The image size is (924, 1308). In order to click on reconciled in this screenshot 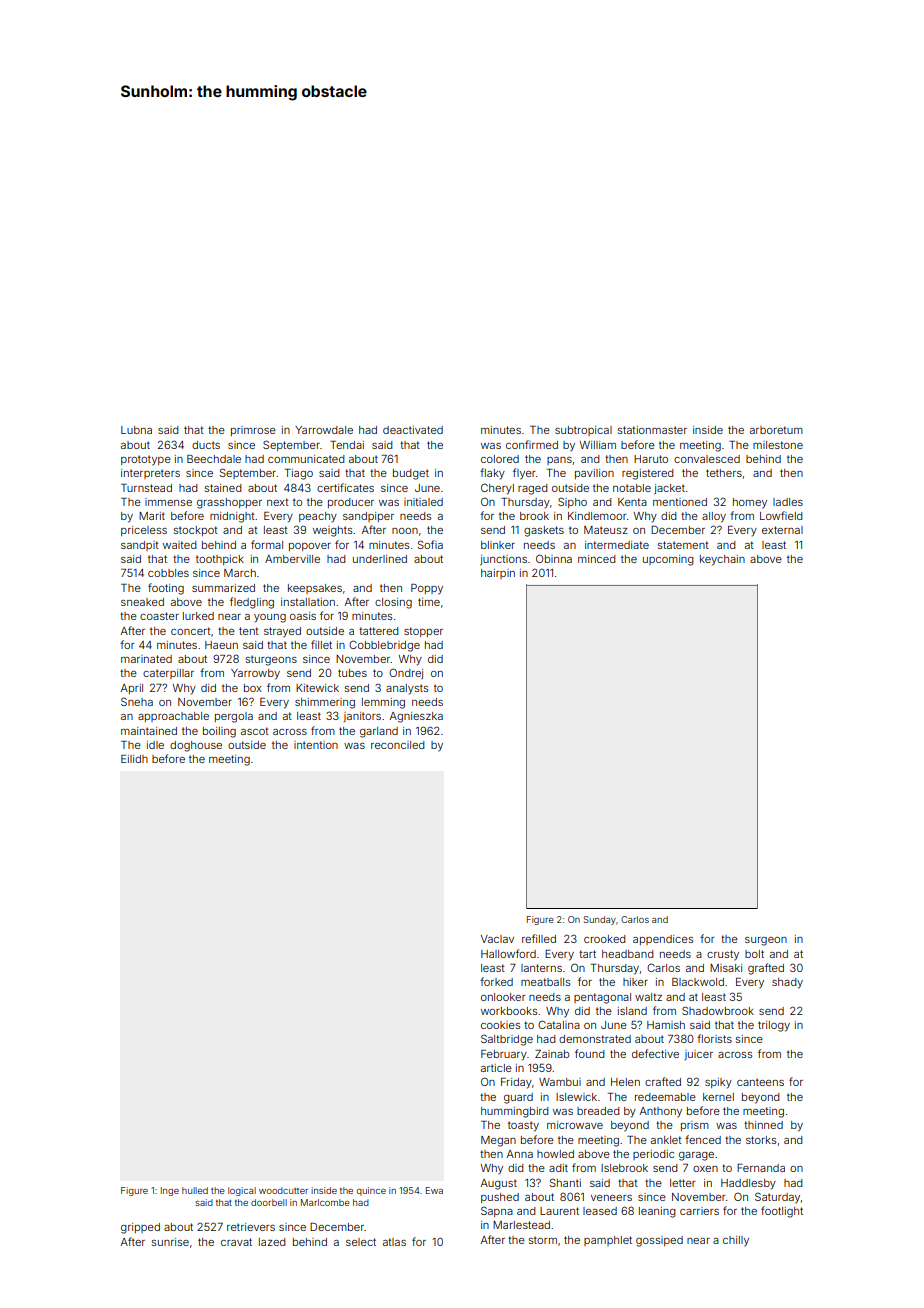, I will do `click(398, 745)`.
